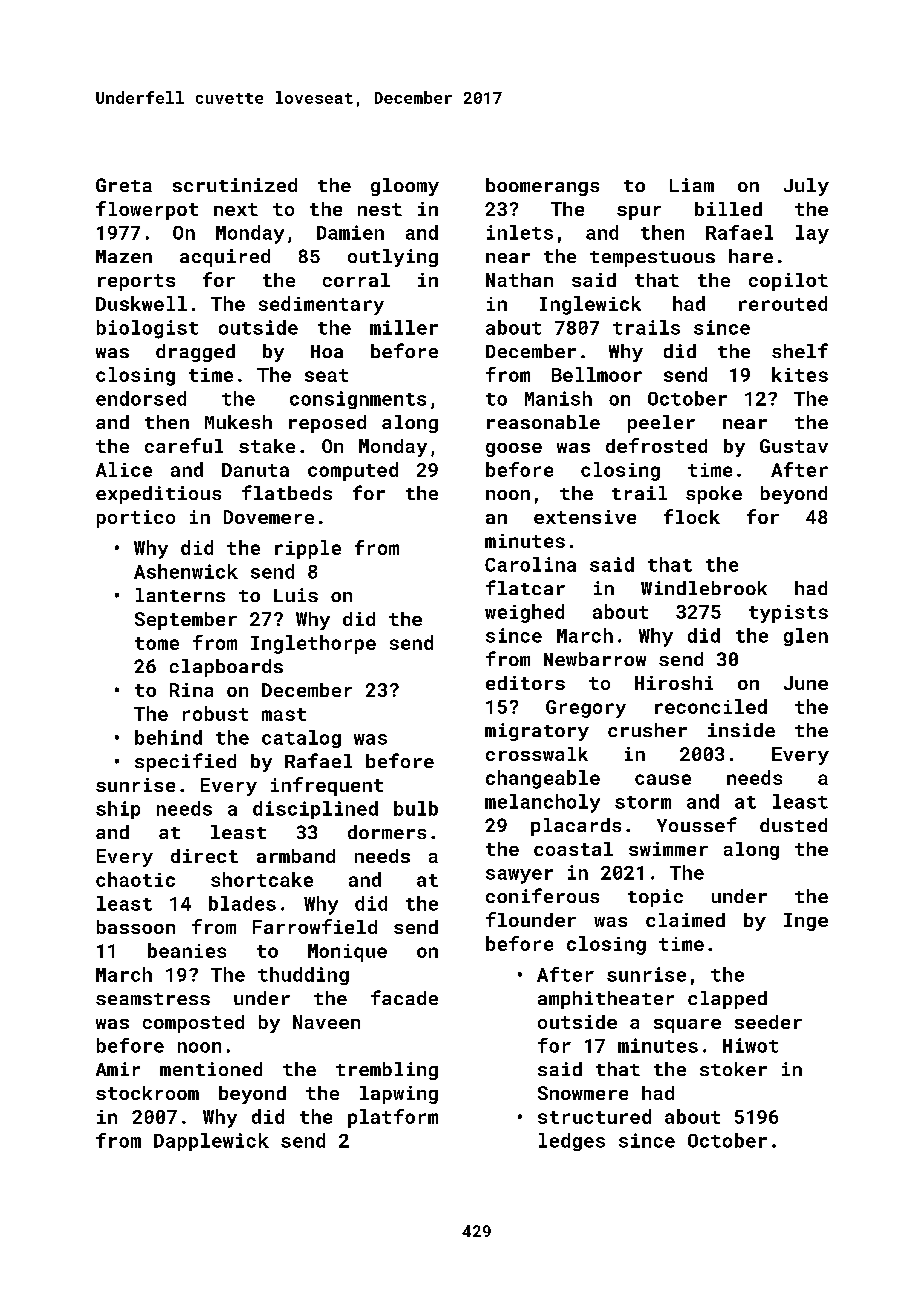 This screenshot has height=1311, width=924. I want to click on Windlebrook, so click(704, 588).
